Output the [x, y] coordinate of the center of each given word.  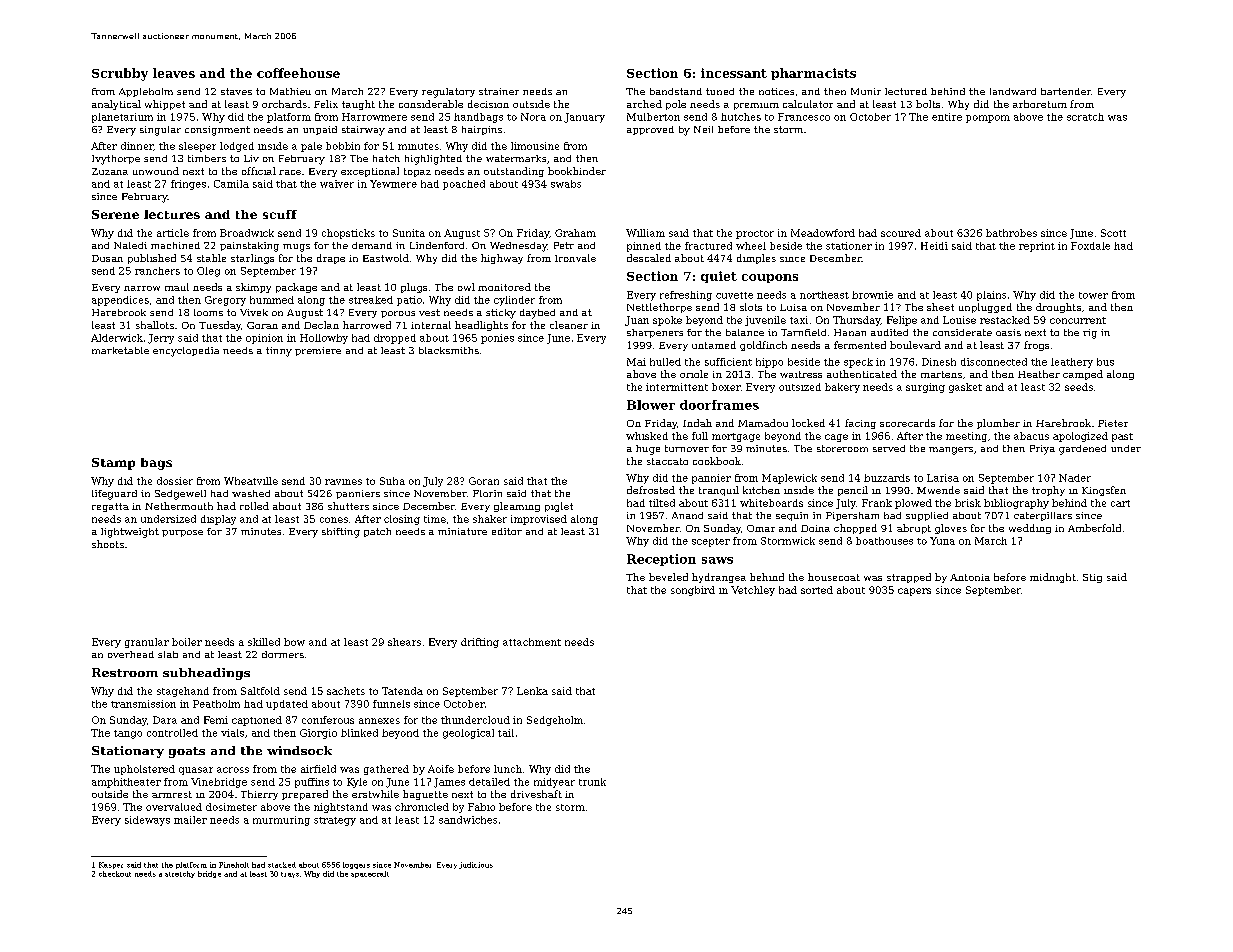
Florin [487, 493]
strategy [335, 821]
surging [925, 388]
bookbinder [577, 171]
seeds [1079, 387]
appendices [120, 301]
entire [947, 117]
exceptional [370, 172]
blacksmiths [449, 350]
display [218, 520]
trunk [592, 782]
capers [914, 592]
